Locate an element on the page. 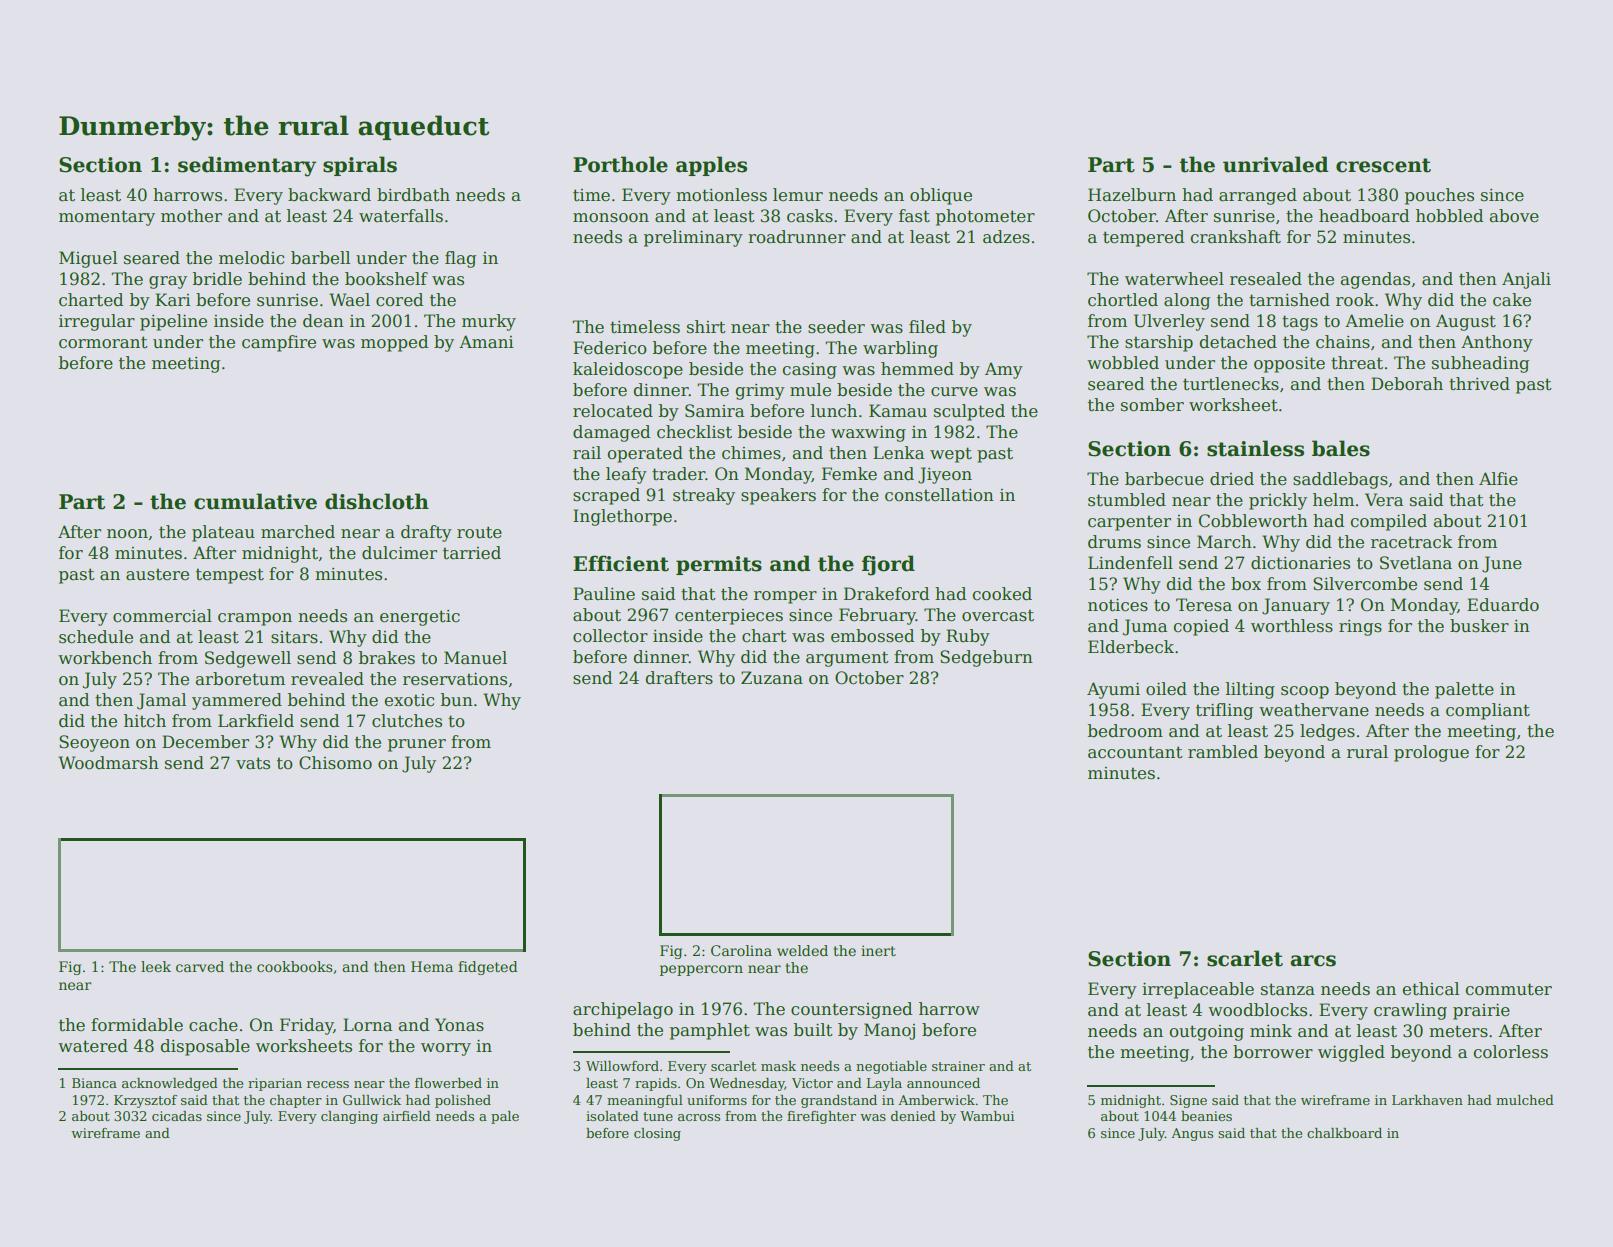  preliminary is located at coordinates (693, 238).
